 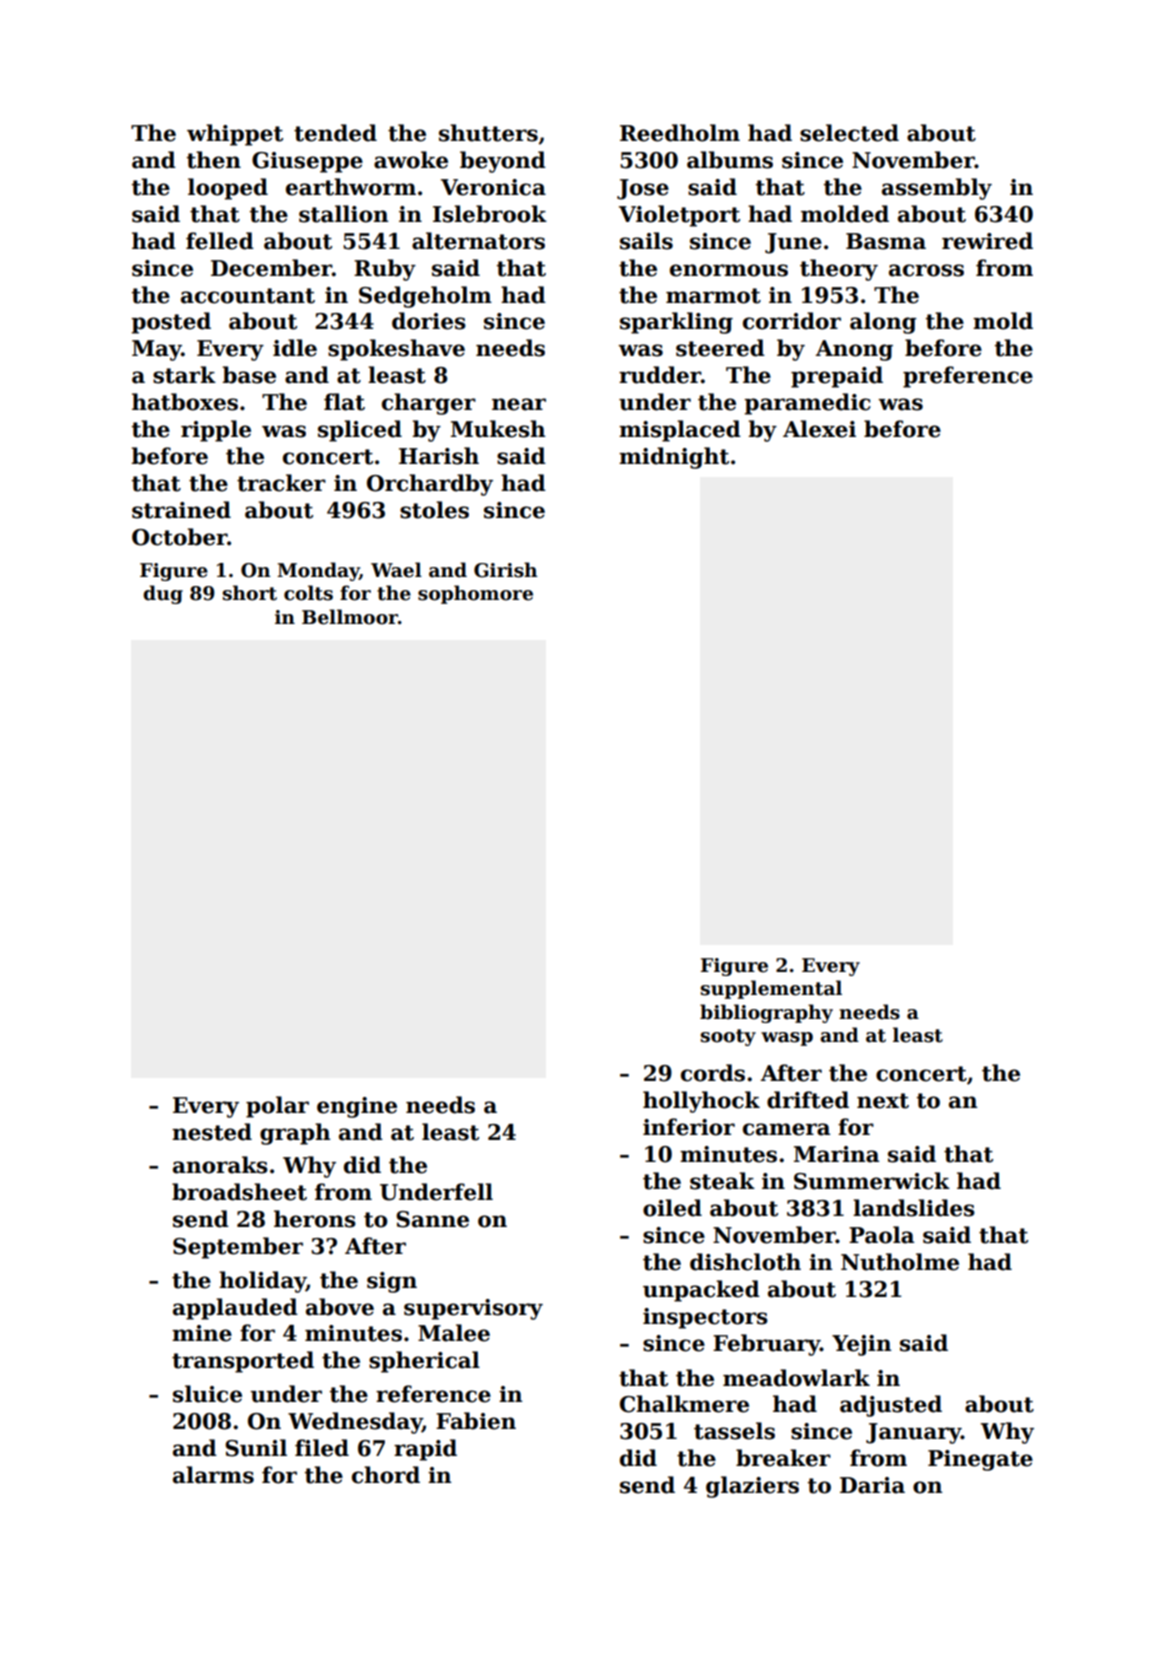 I want to click on supplemental, so click(x=771, y=989).
